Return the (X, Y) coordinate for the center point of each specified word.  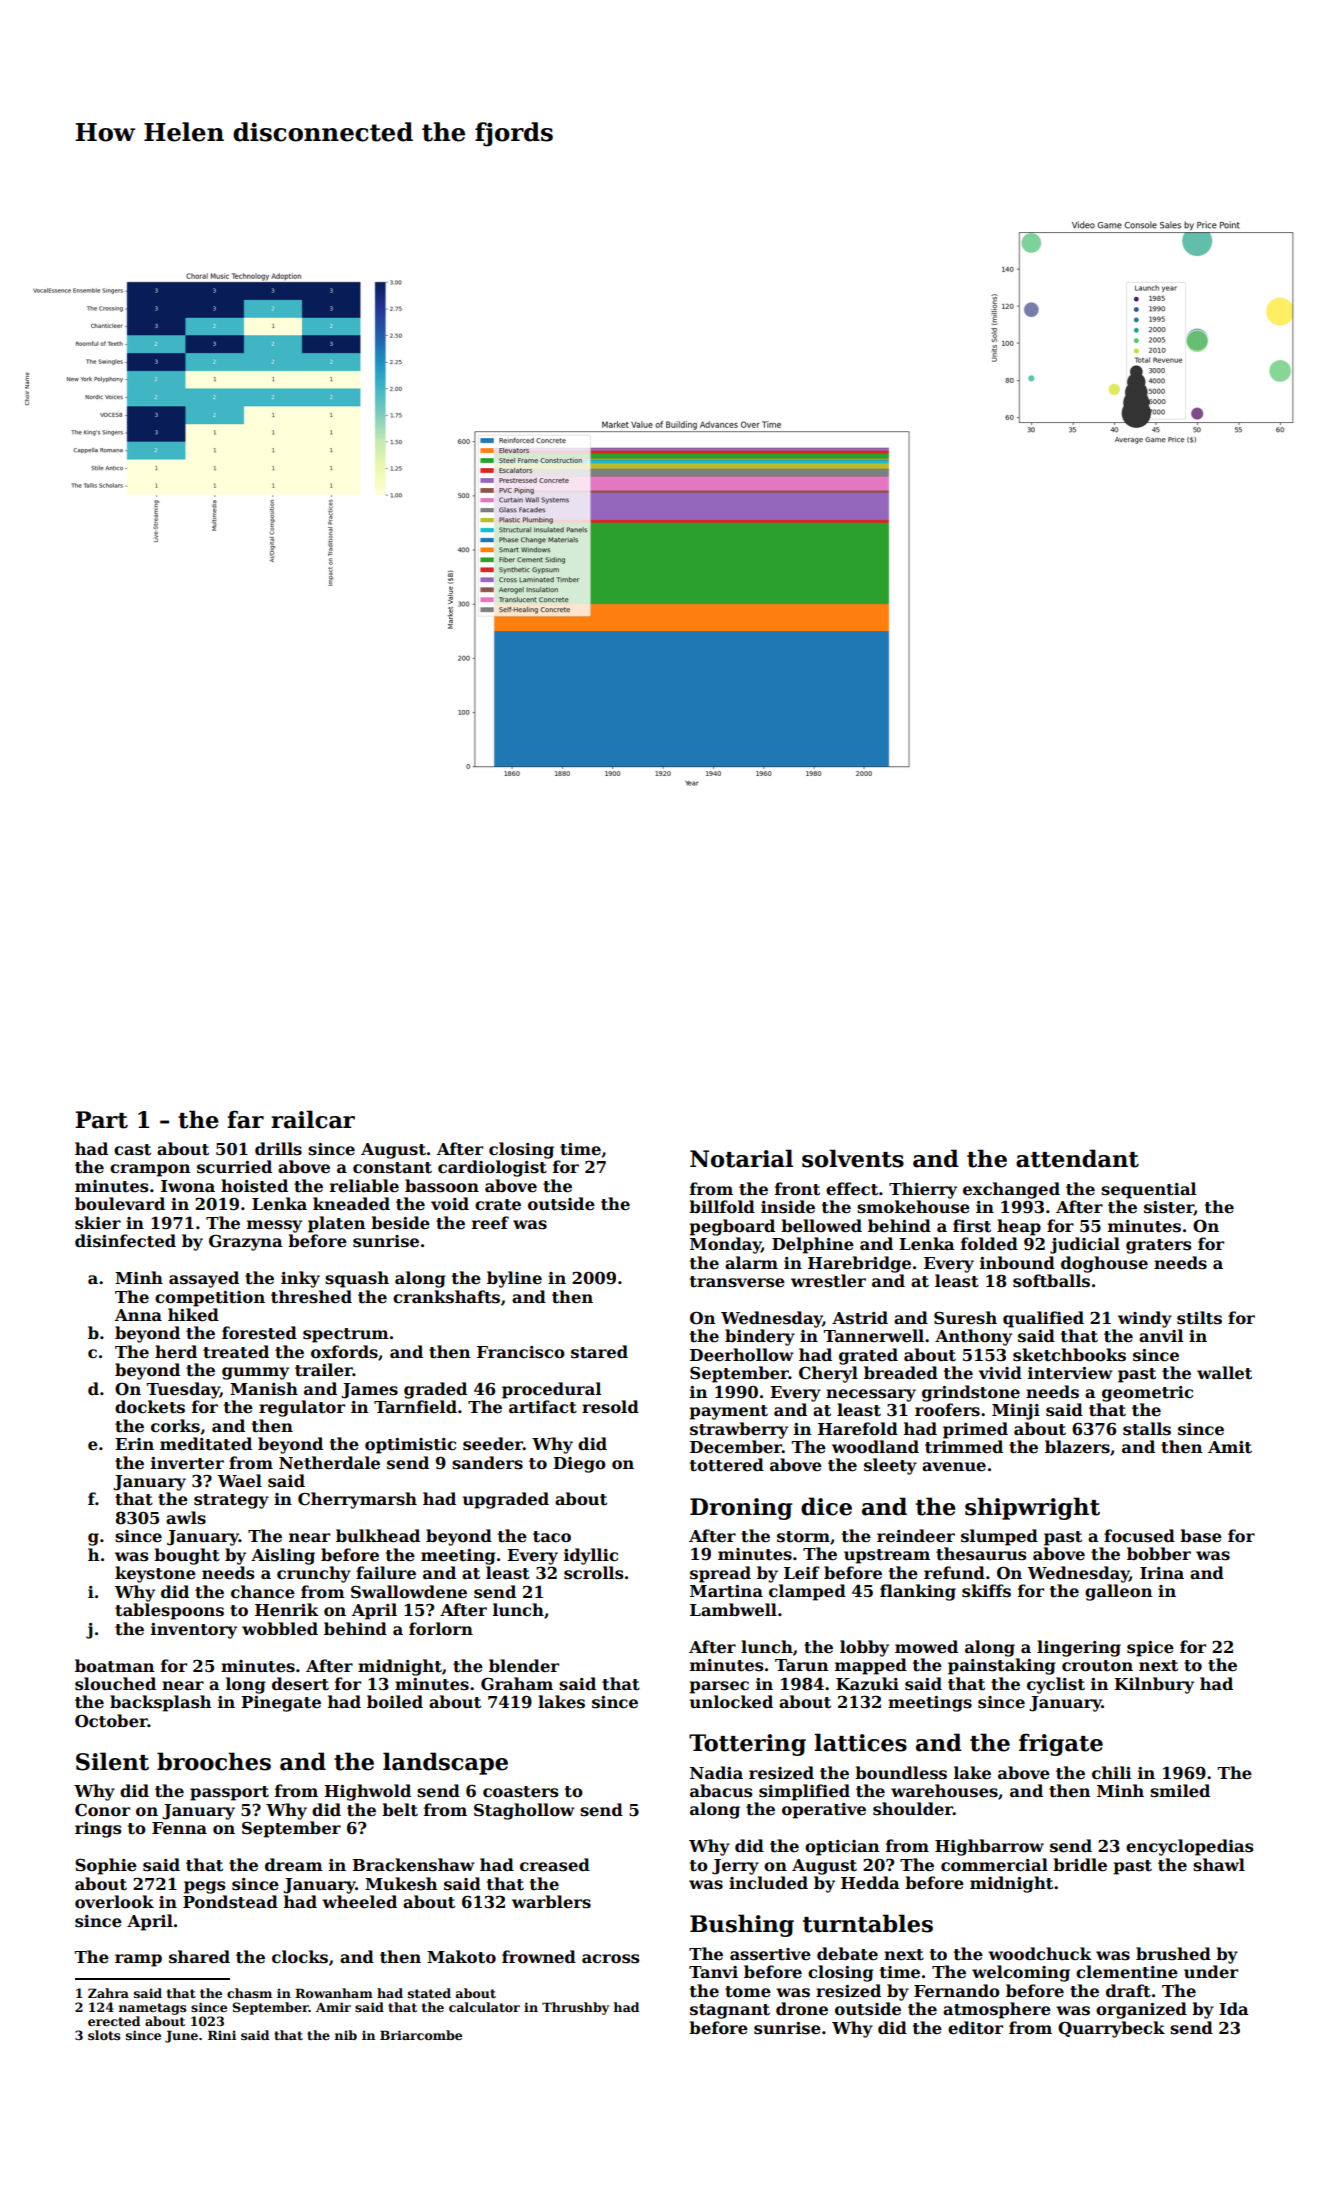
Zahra (108, 1993)
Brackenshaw (413, 1865)
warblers (551, 1902)
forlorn (441, 1629)
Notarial (741, 1158)
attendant (1077, 1158)
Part (101, 1120)
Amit (1230, 1447)
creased (555, 1865)
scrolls (593, 1573)
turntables (868, 1923)
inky (300, 1279)
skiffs (986, 1591)
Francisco (521, 1352)
